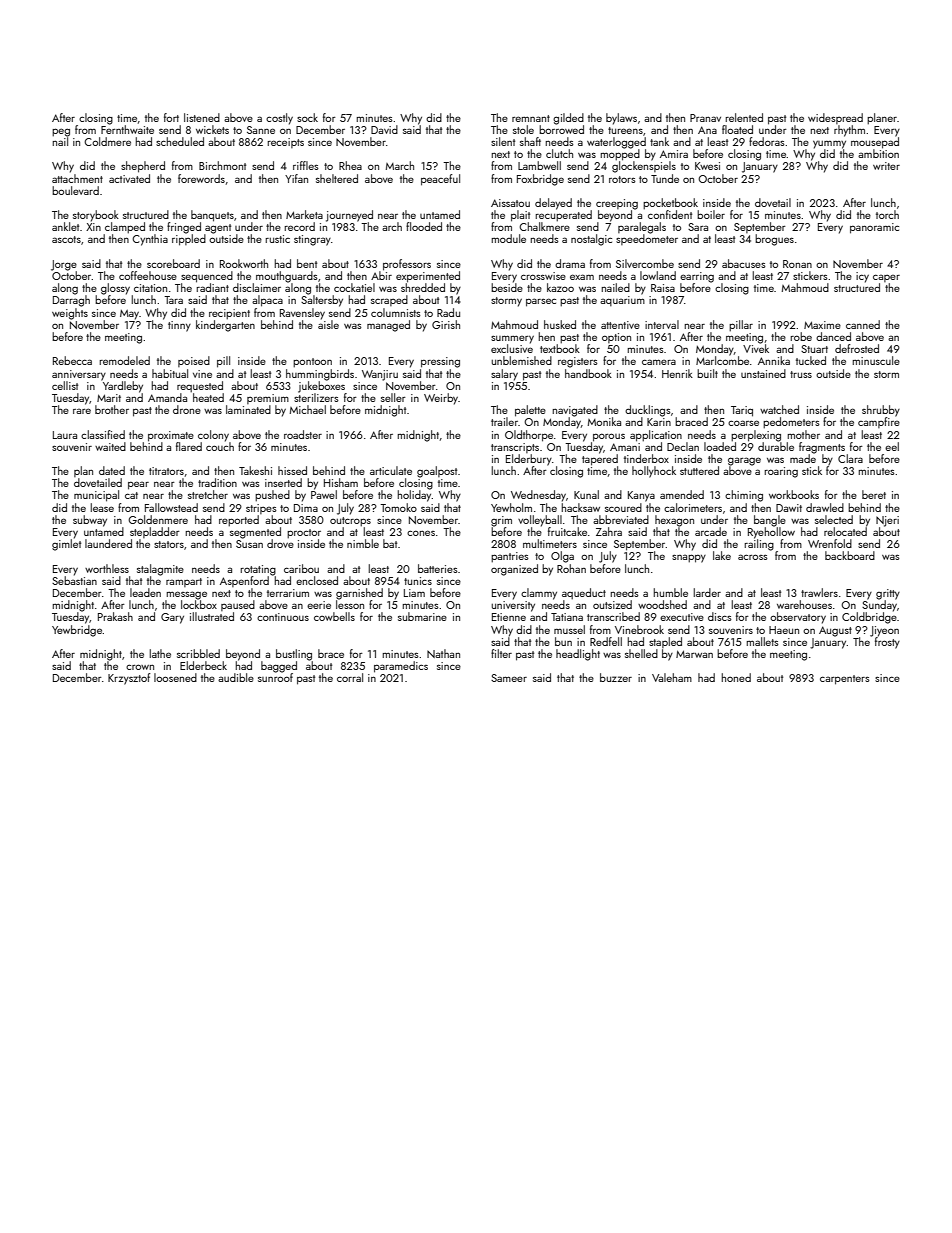  What do you see at coordinates (279, 119) in the screenshot?
I see `costly` at bounding box center [279, 119].
